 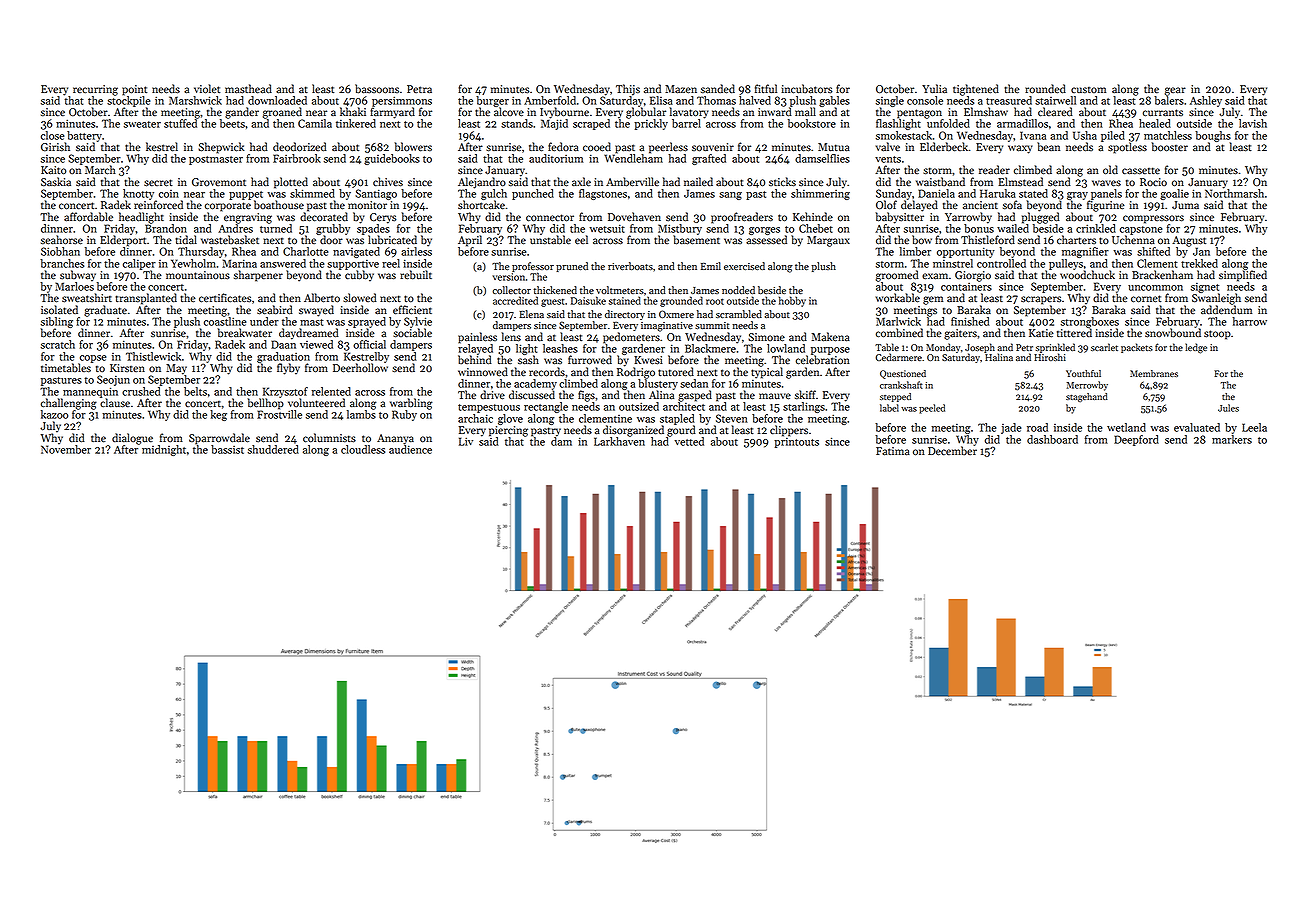 What do you see at coordinates (934, 88) in the screenshot?
I see `Yulia` at bounding box center [934, 88].
